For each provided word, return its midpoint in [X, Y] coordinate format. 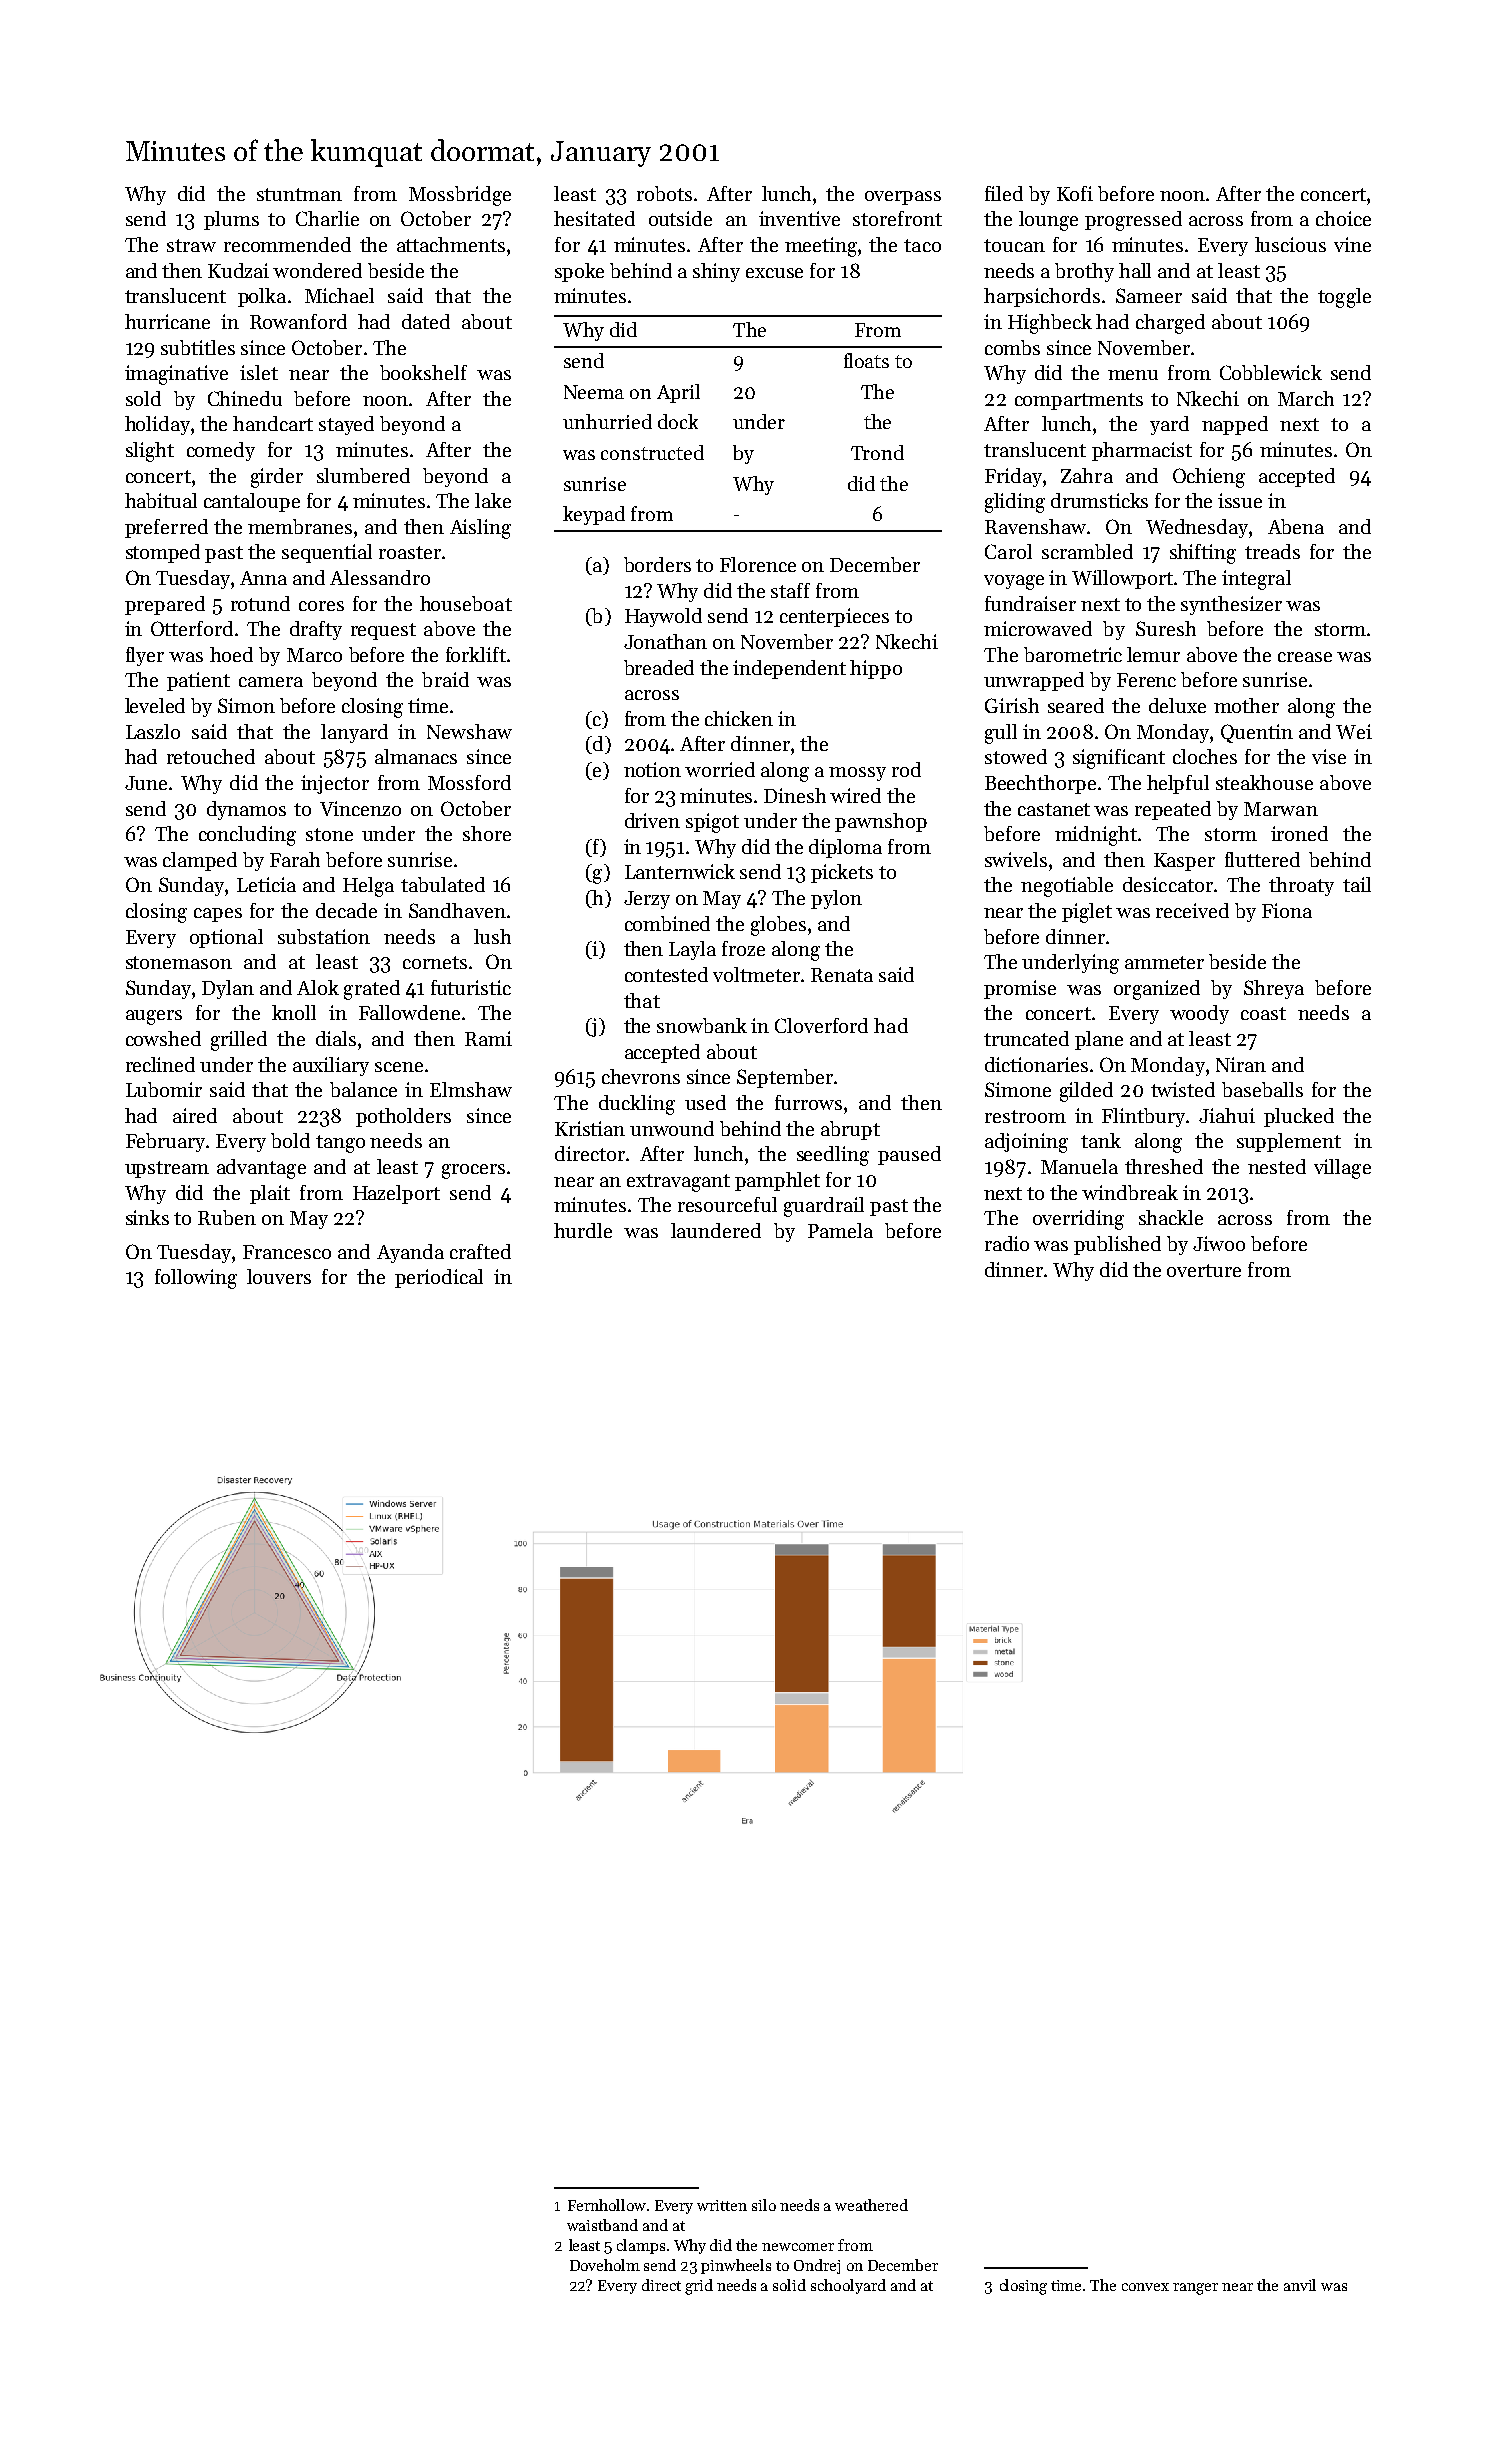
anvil [1300, 2285]
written [722, 2205]
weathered [871, 2205]
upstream [167, 1169]
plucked [1299, 1117]
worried [720, 769]
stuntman [299, 194]
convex [1145, 2287]
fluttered [1262, 859]
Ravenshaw [1035, 526]
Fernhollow [607, 2205]
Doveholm [605, 2265]
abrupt [850, 1130]
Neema [594, 392]
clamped [200, 861]
